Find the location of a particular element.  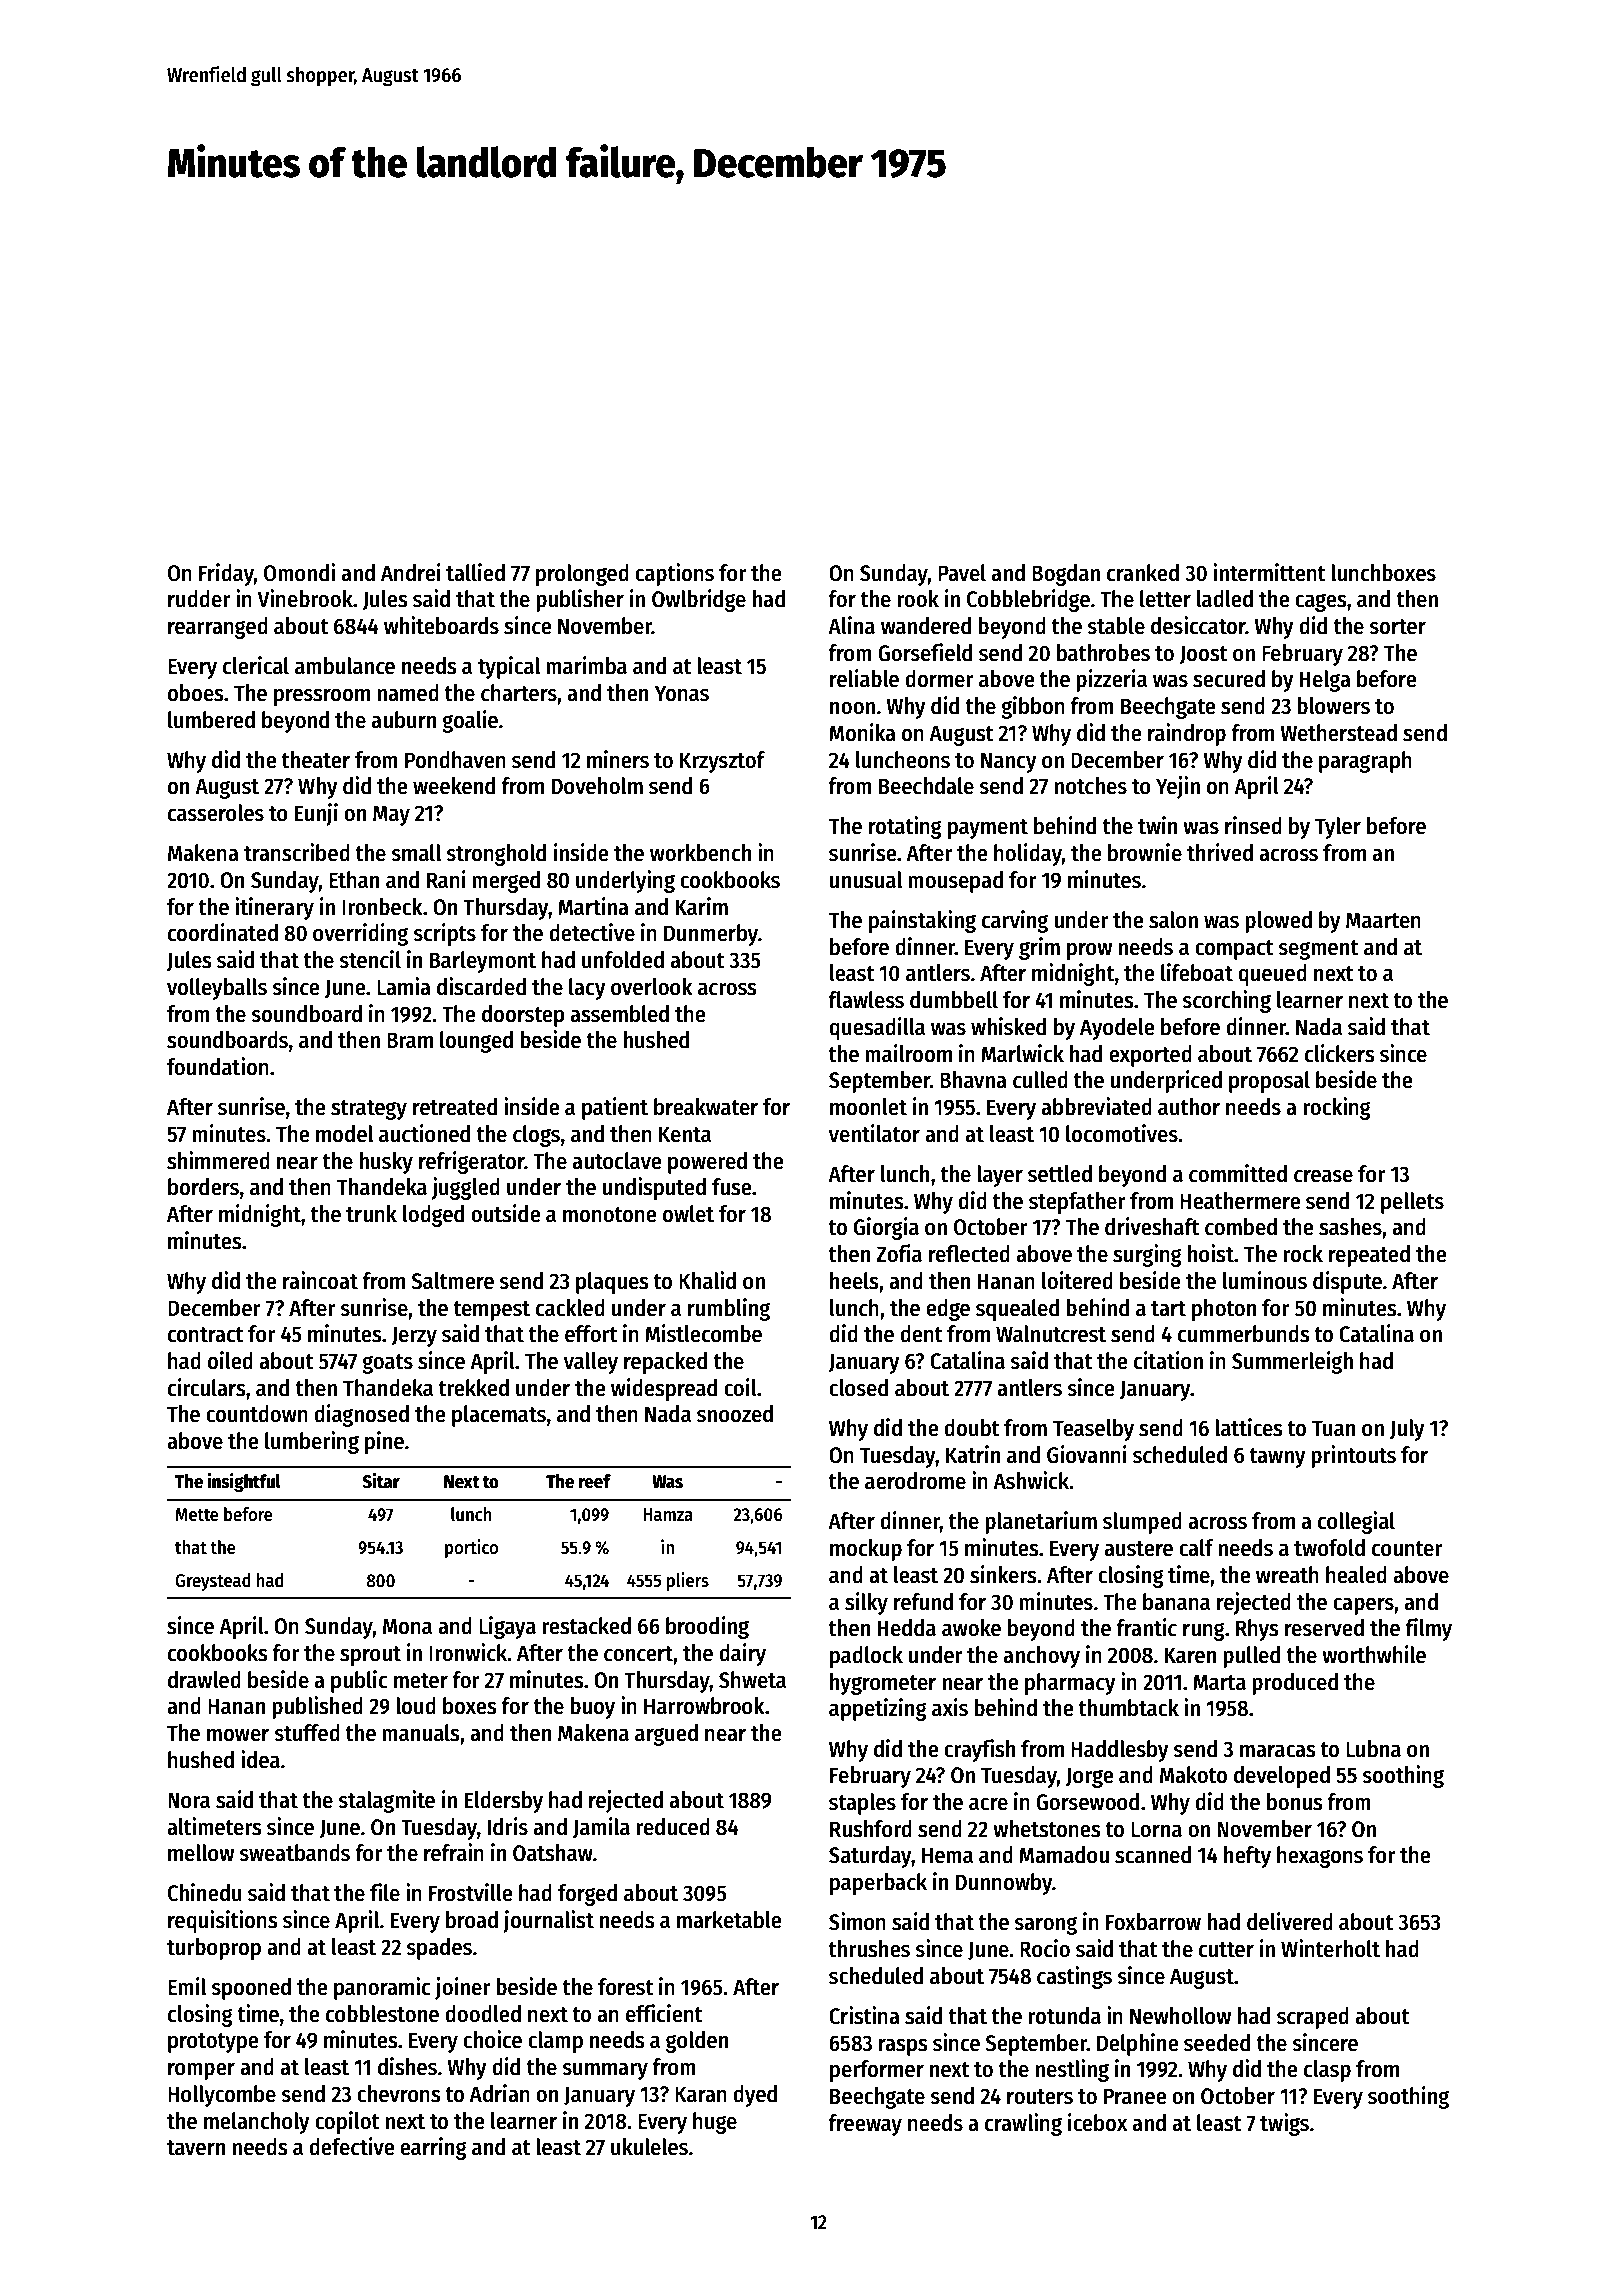

pulled is located at coordinates (1251, 1657).
